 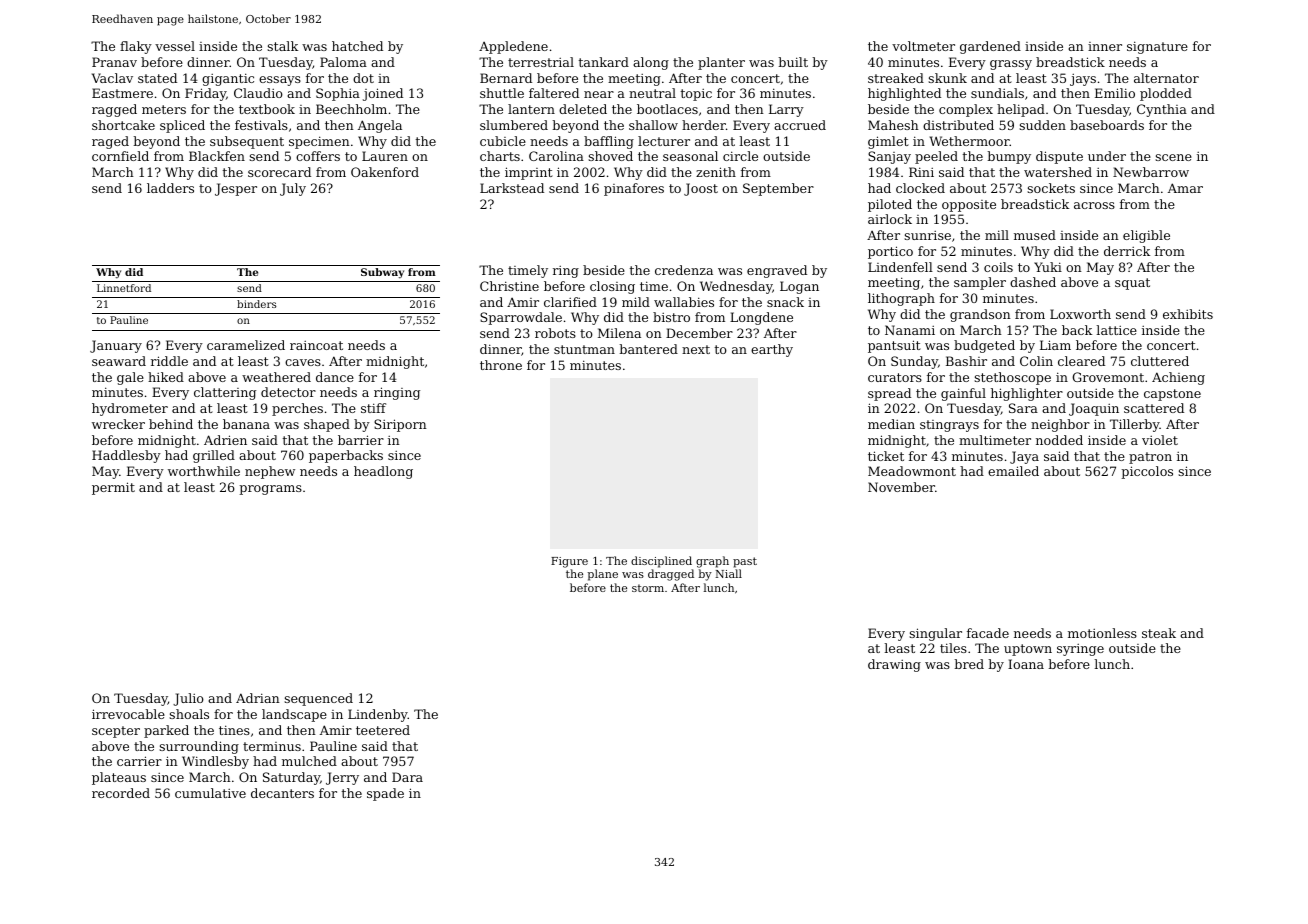 I want to click on neutral, so click(x=652, y=93).
